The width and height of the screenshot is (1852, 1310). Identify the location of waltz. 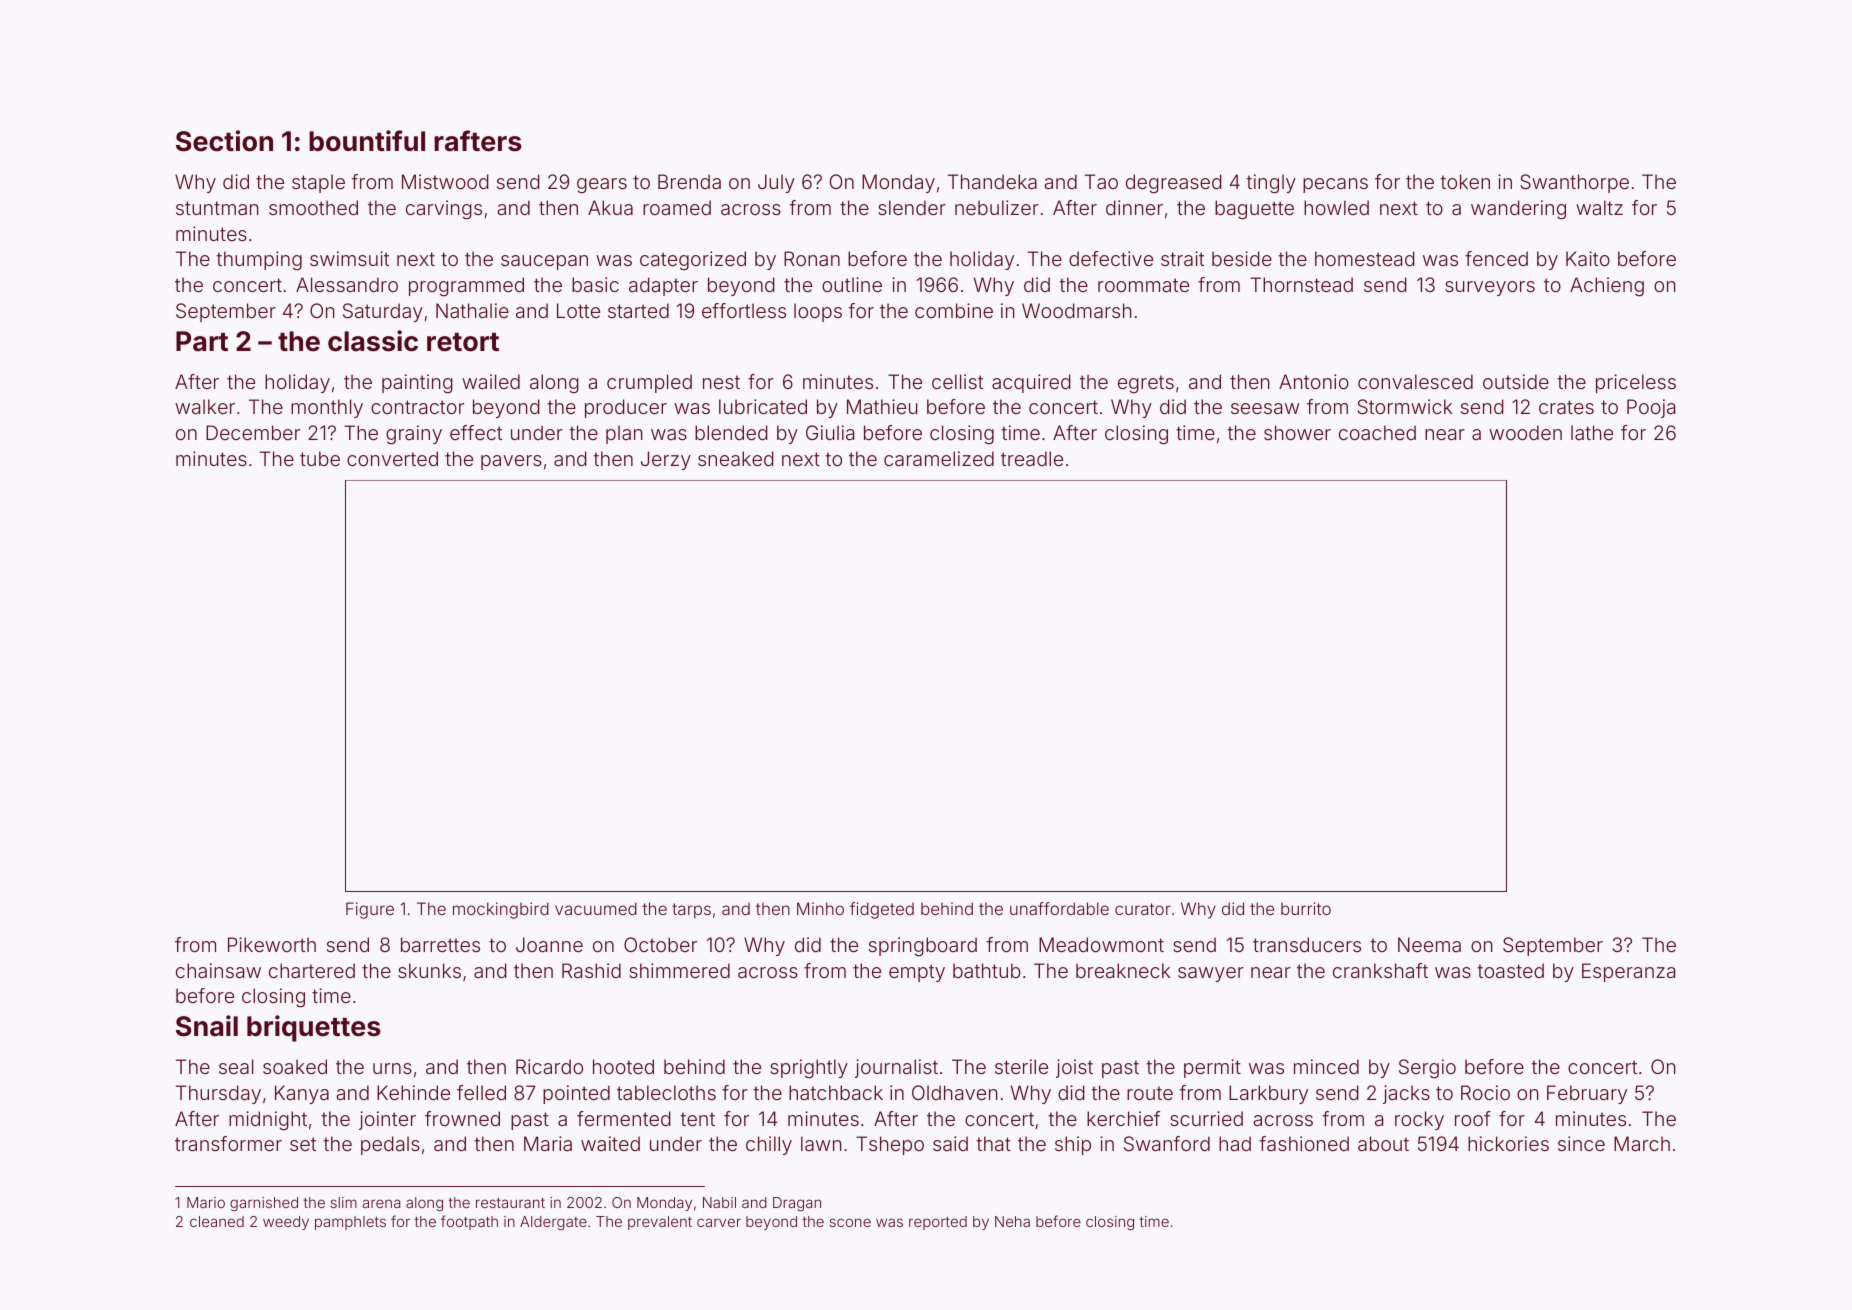
(1599, 207).
